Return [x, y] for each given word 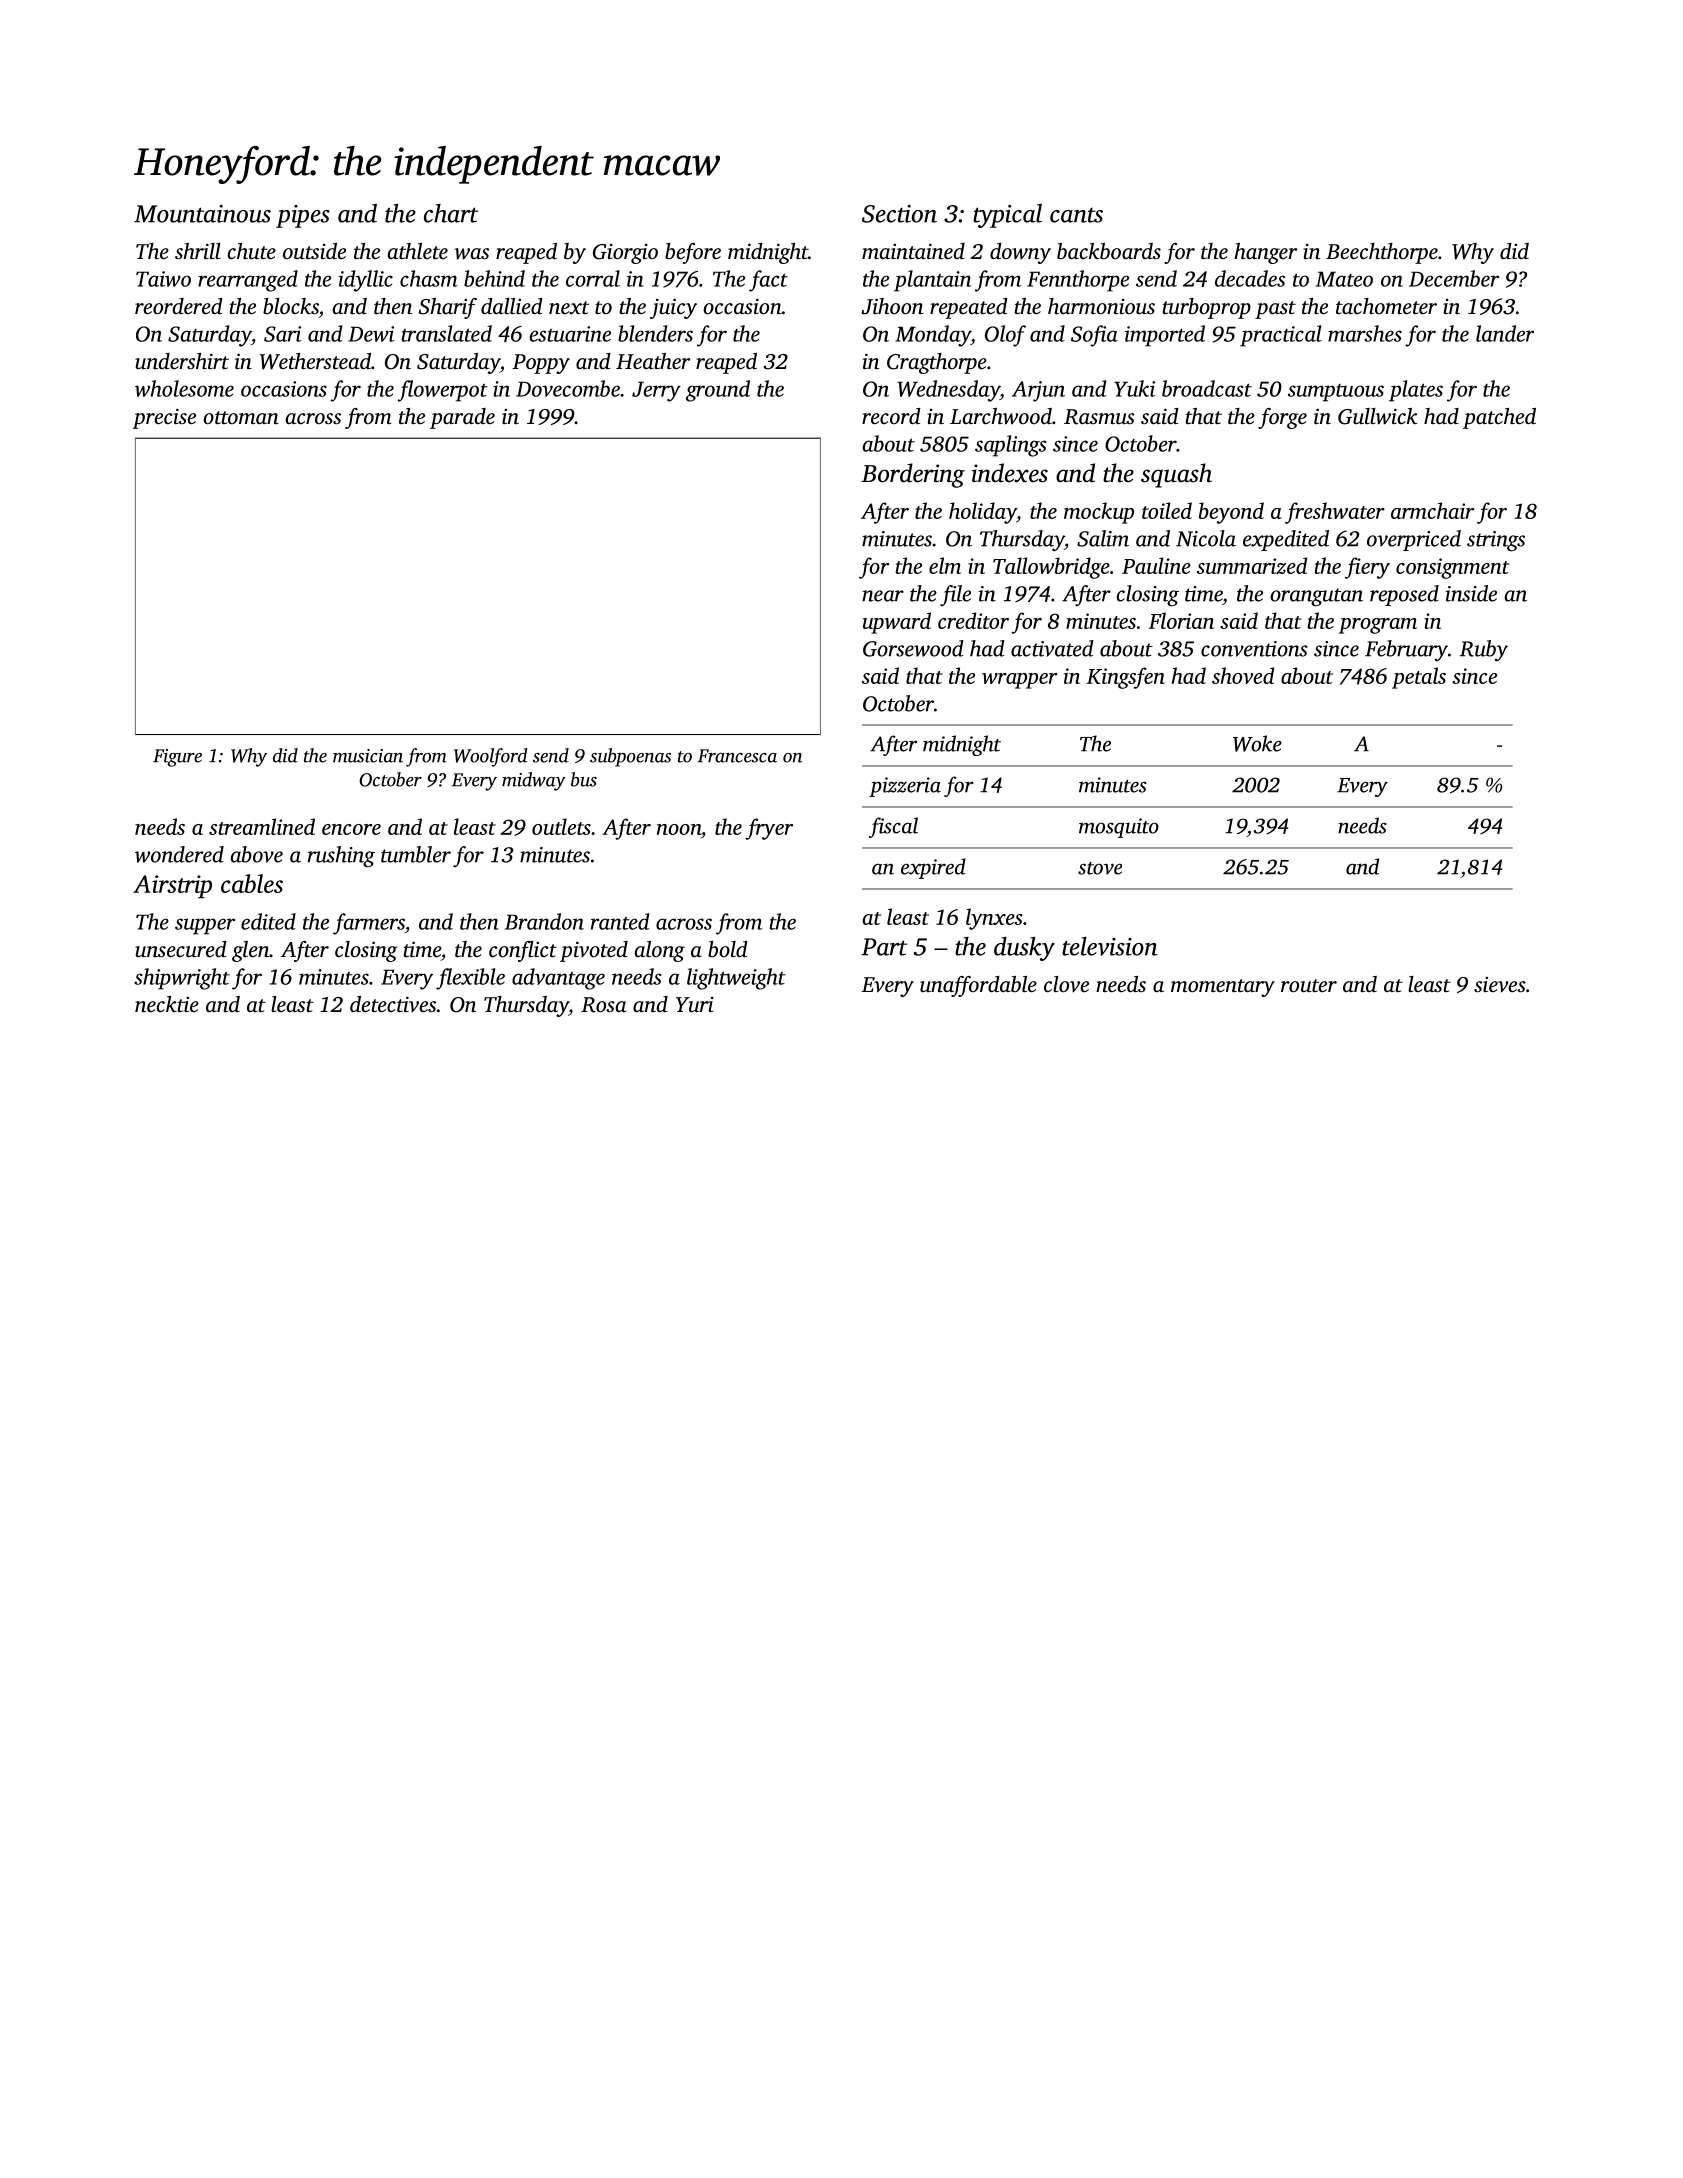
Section [899, 214]
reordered [179, 306]
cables [252, 883]
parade [462, 418]
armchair [1432, 510]
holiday [983, 513]
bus [584, 779]
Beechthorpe [1382, 253]
